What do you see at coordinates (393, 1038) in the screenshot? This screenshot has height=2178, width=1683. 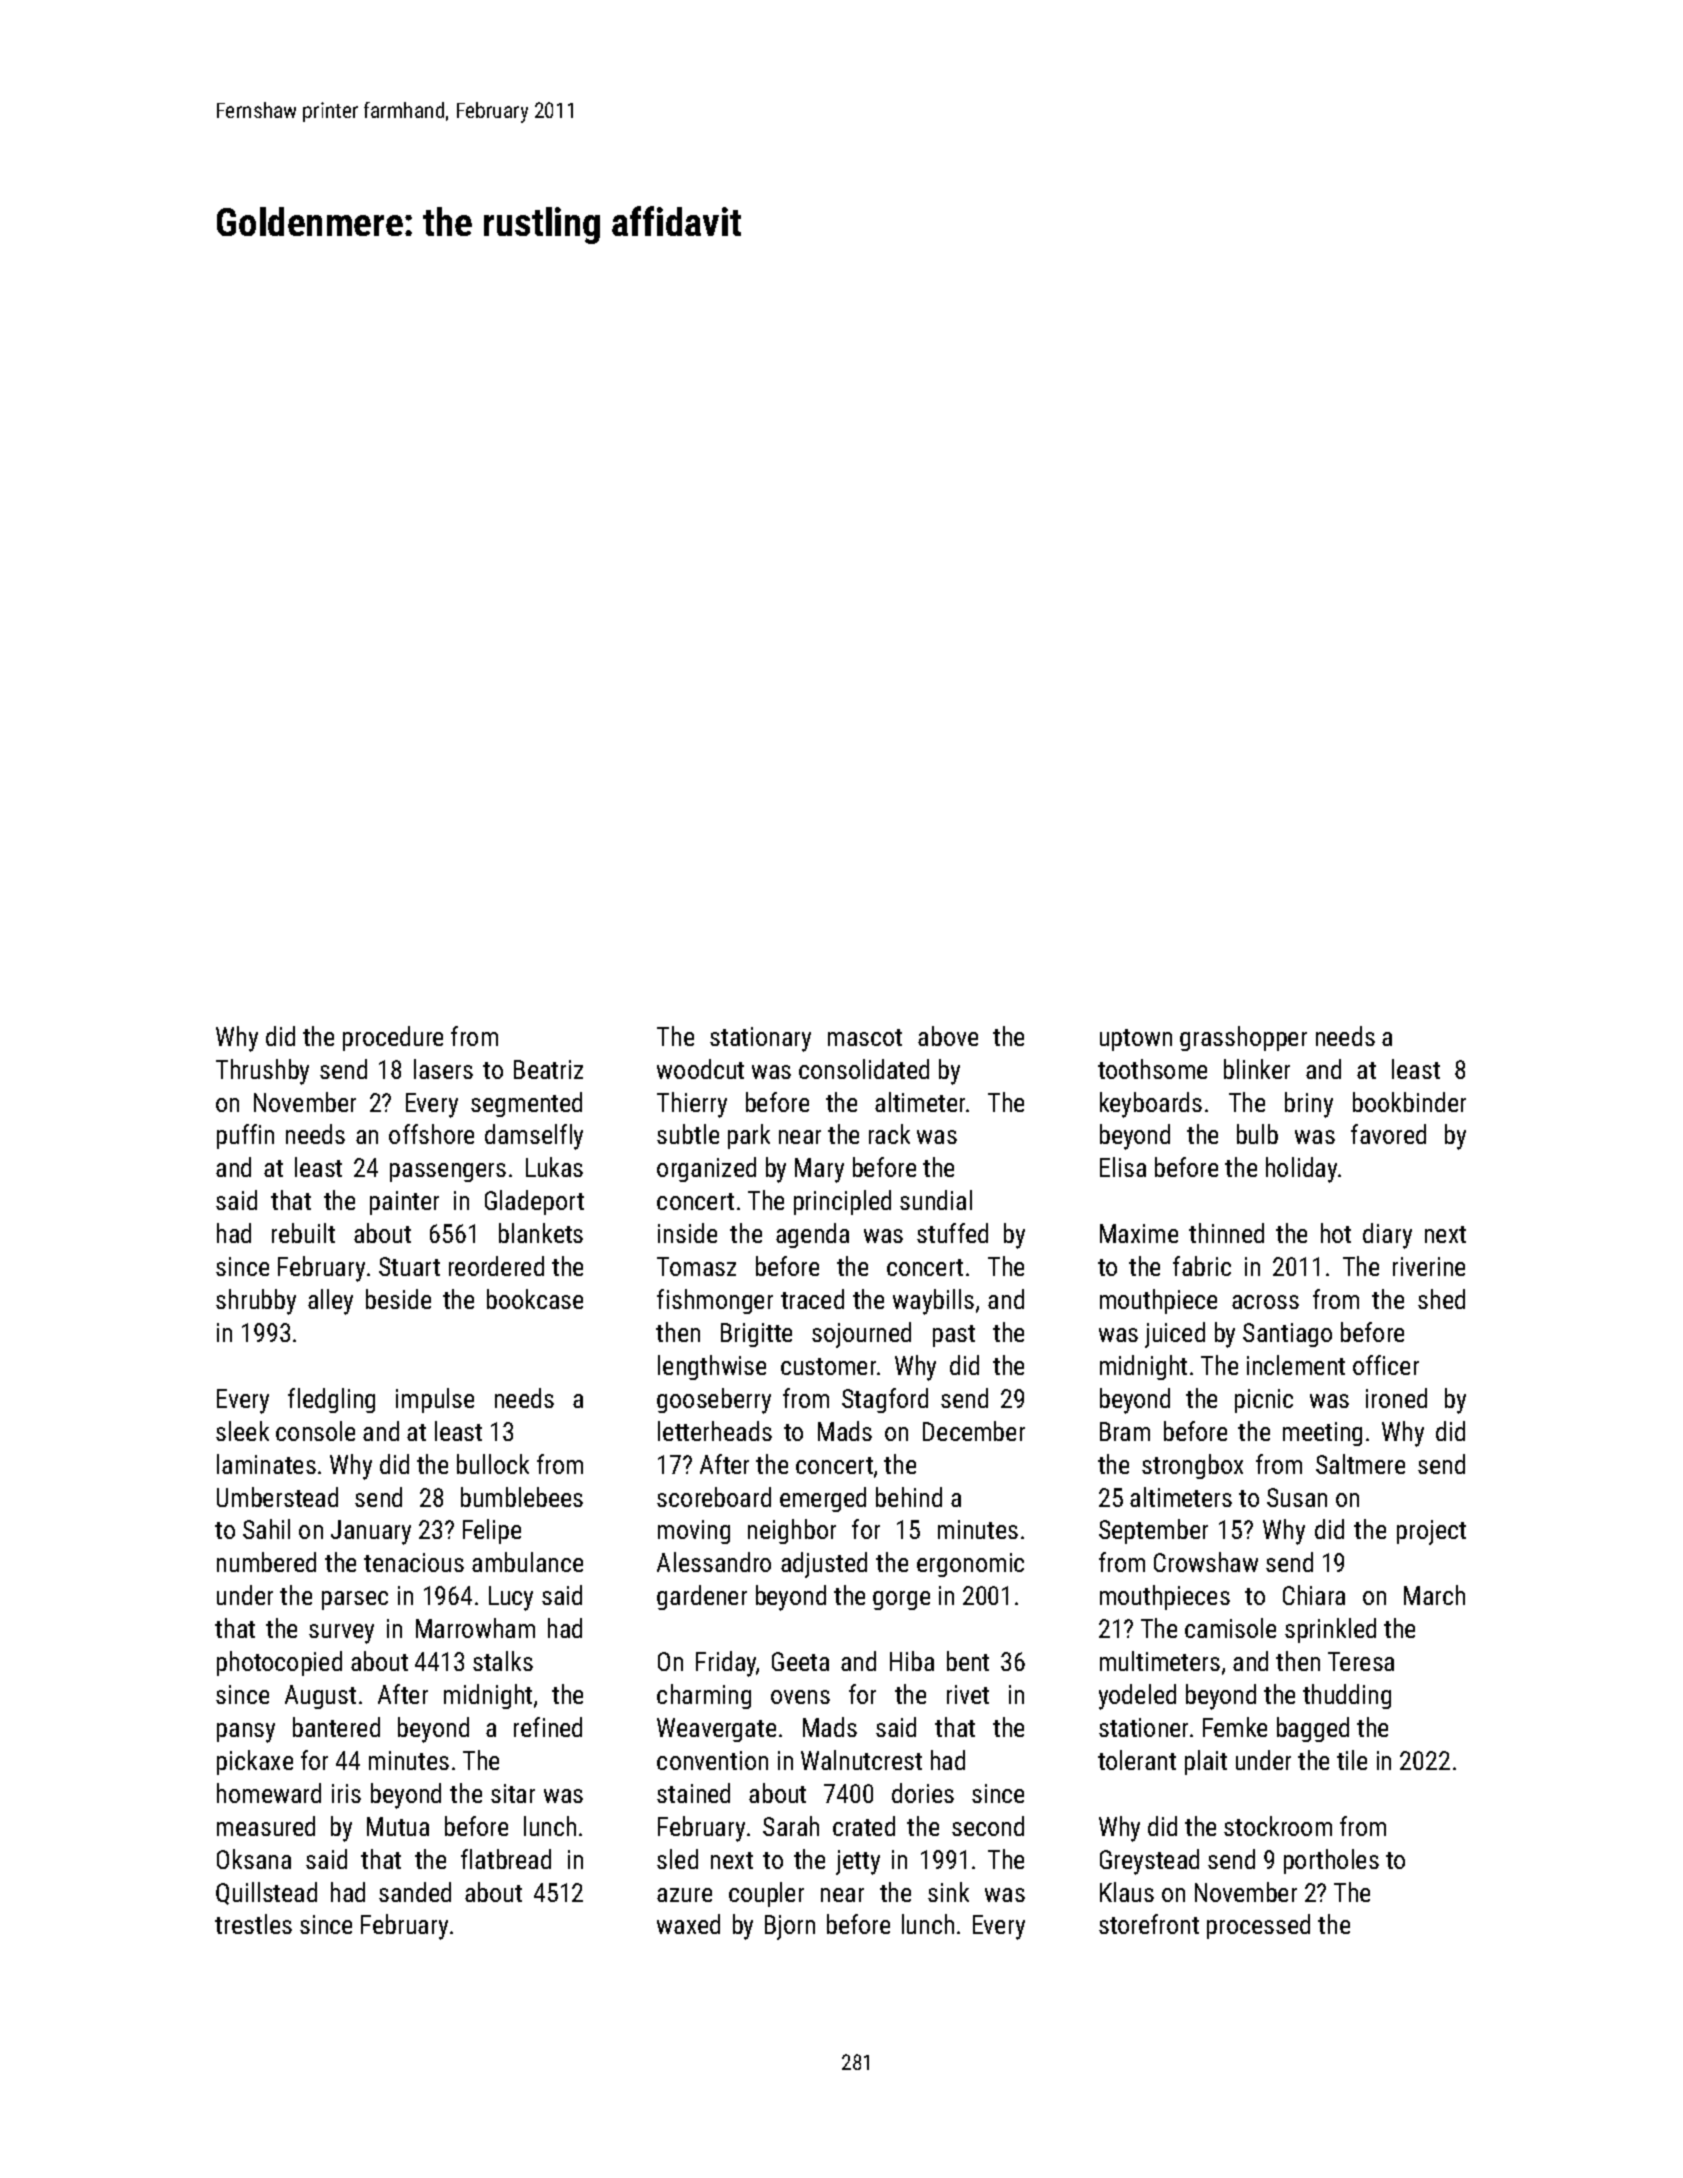 I see `procedure` at bounding box center [393, 1038].
